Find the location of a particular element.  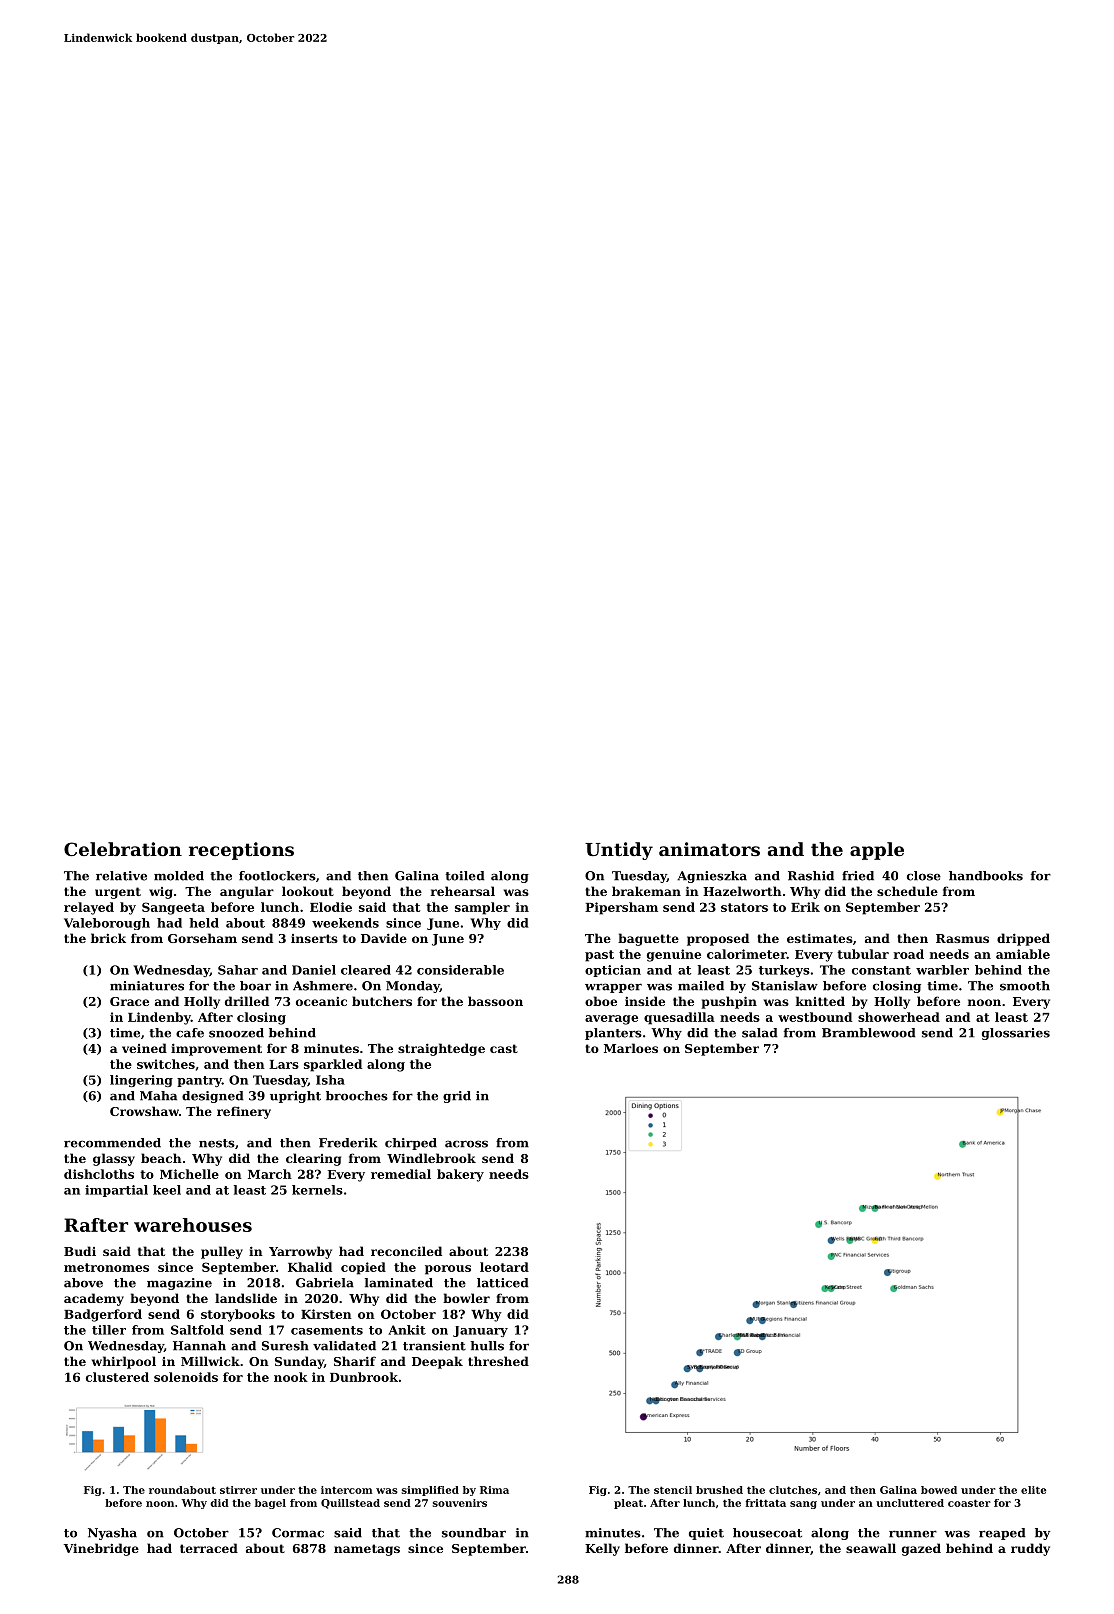

glossaries is located at coordinates (1016, 1034).
